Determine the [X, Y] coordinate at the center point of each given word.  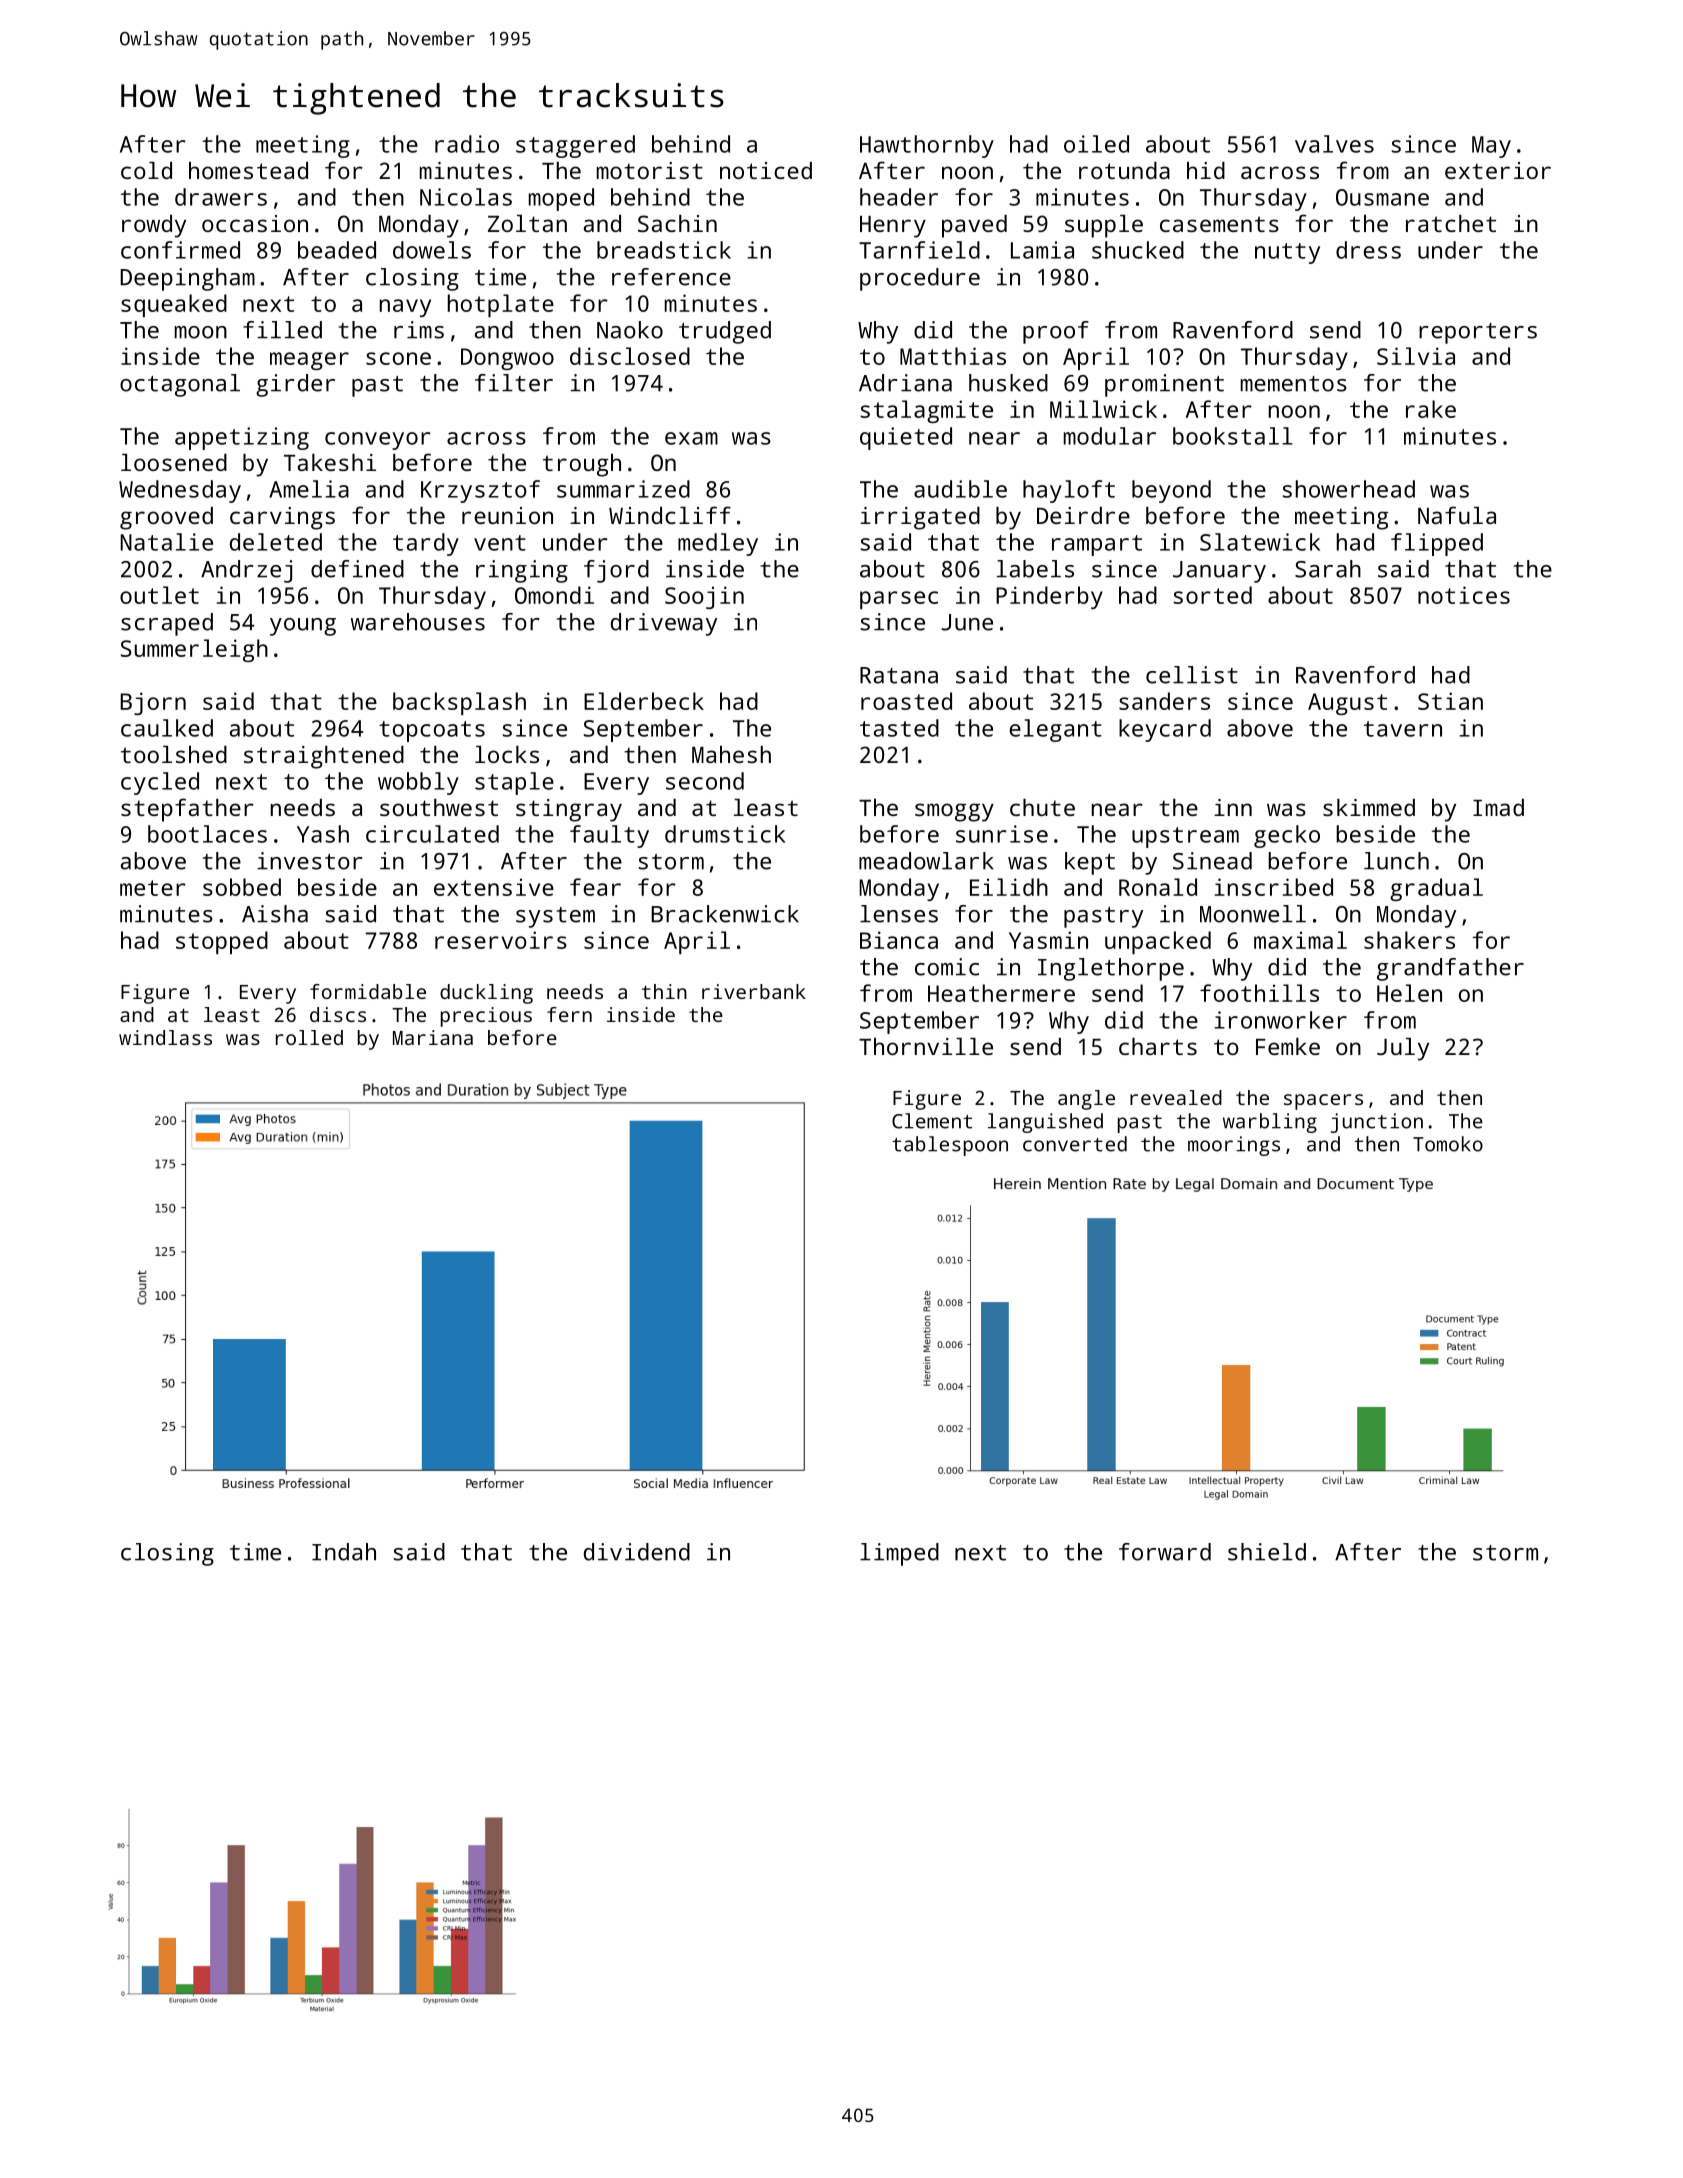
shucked [1138, 250]
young [303, 627]
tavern [1403, 729]
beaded [337, 250]
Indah [344, 1552]
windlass [165, 1037]
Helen [1409, 993]
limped [899, 1554]
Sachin [677, 223]
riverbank [754, 991]
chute [1042, 807]
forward [1165, 1552]
